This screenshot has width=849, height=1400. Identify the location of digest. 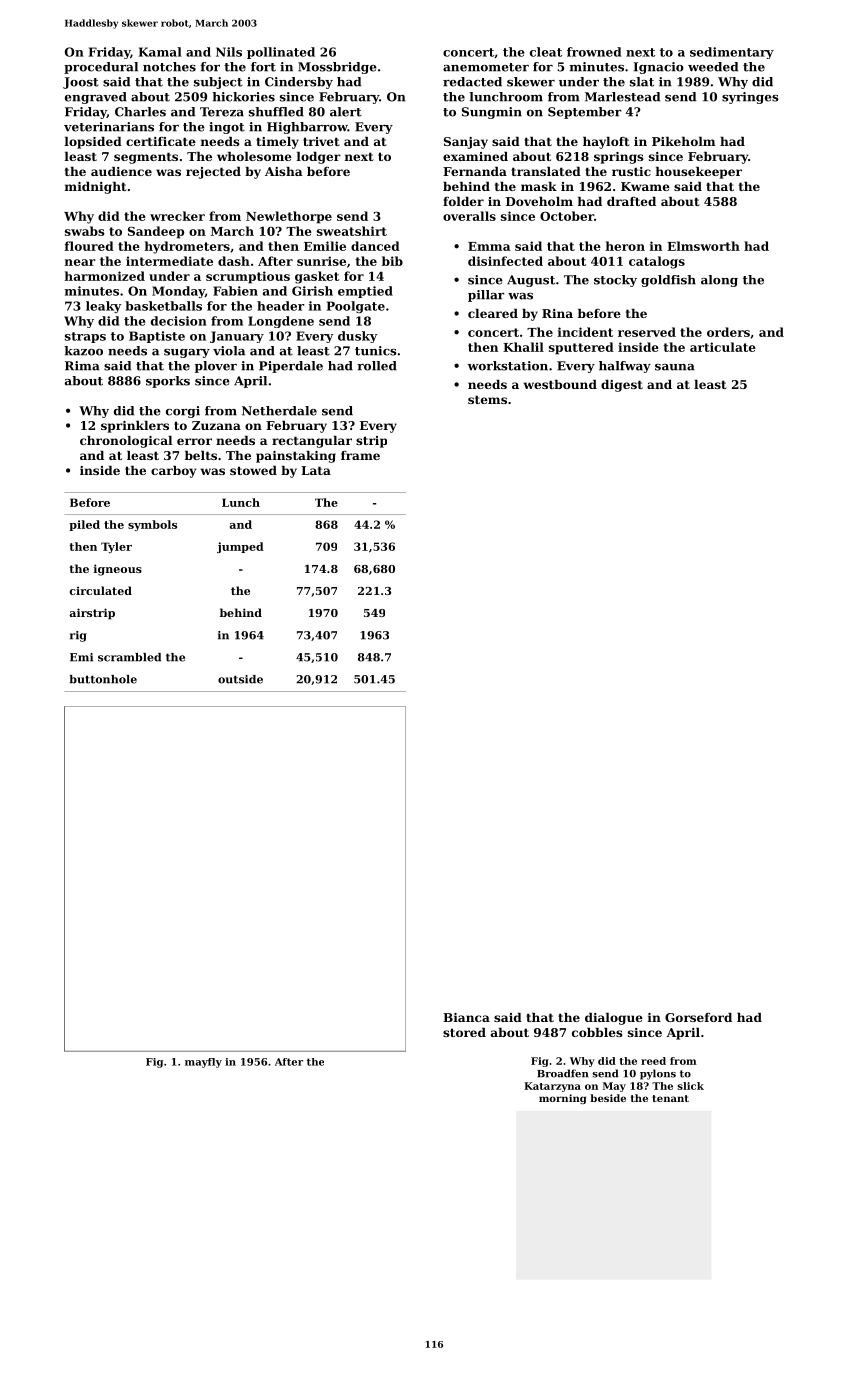
(622, 386).
